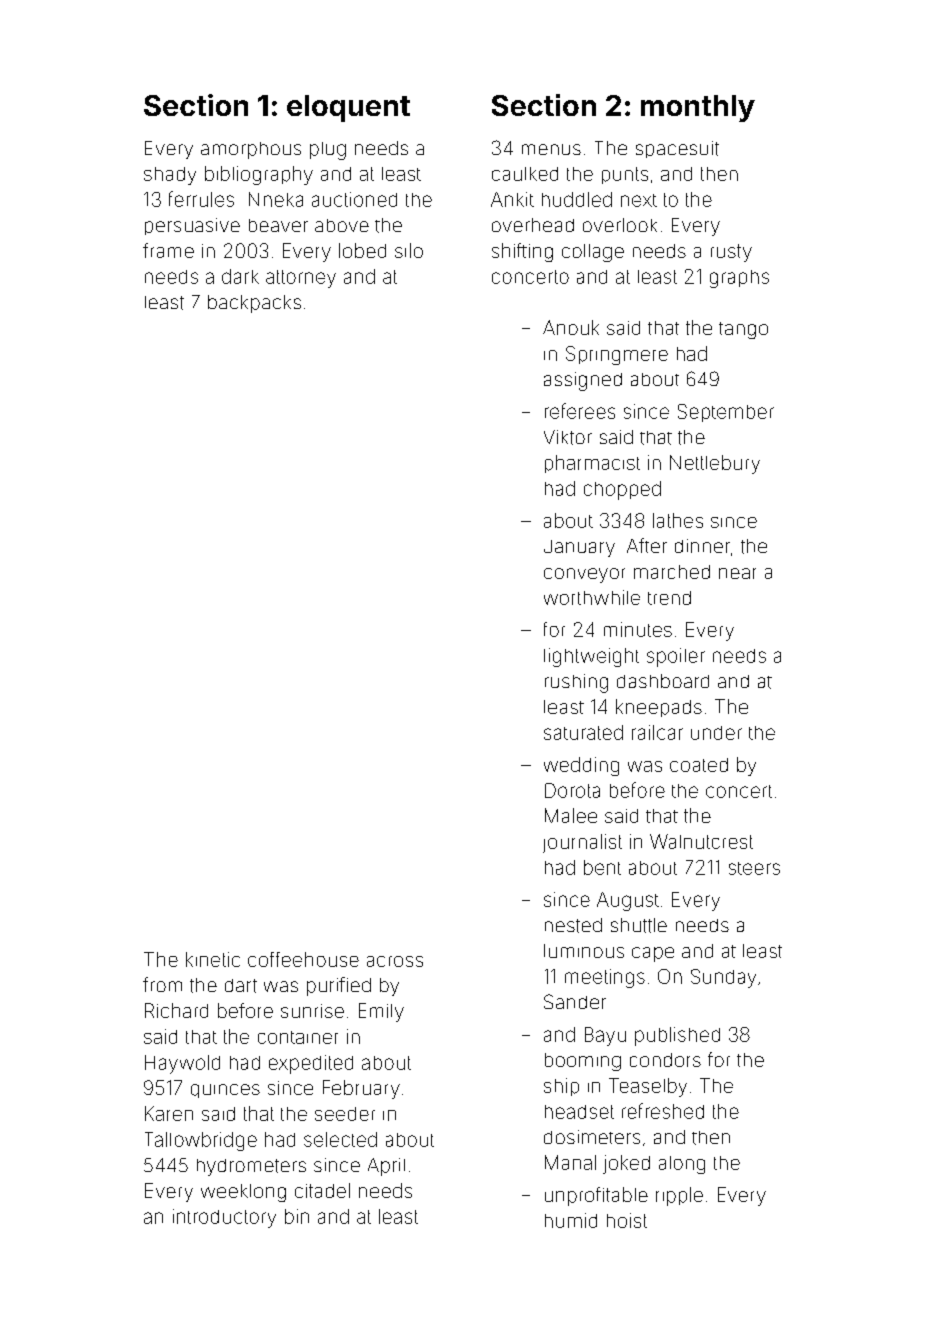 Image resolution: width=931 pixels, height=1323 pixels. What do you see at coordinates (698, 108) in the image?
I see `monthly` at bounding box center [698, 108].
